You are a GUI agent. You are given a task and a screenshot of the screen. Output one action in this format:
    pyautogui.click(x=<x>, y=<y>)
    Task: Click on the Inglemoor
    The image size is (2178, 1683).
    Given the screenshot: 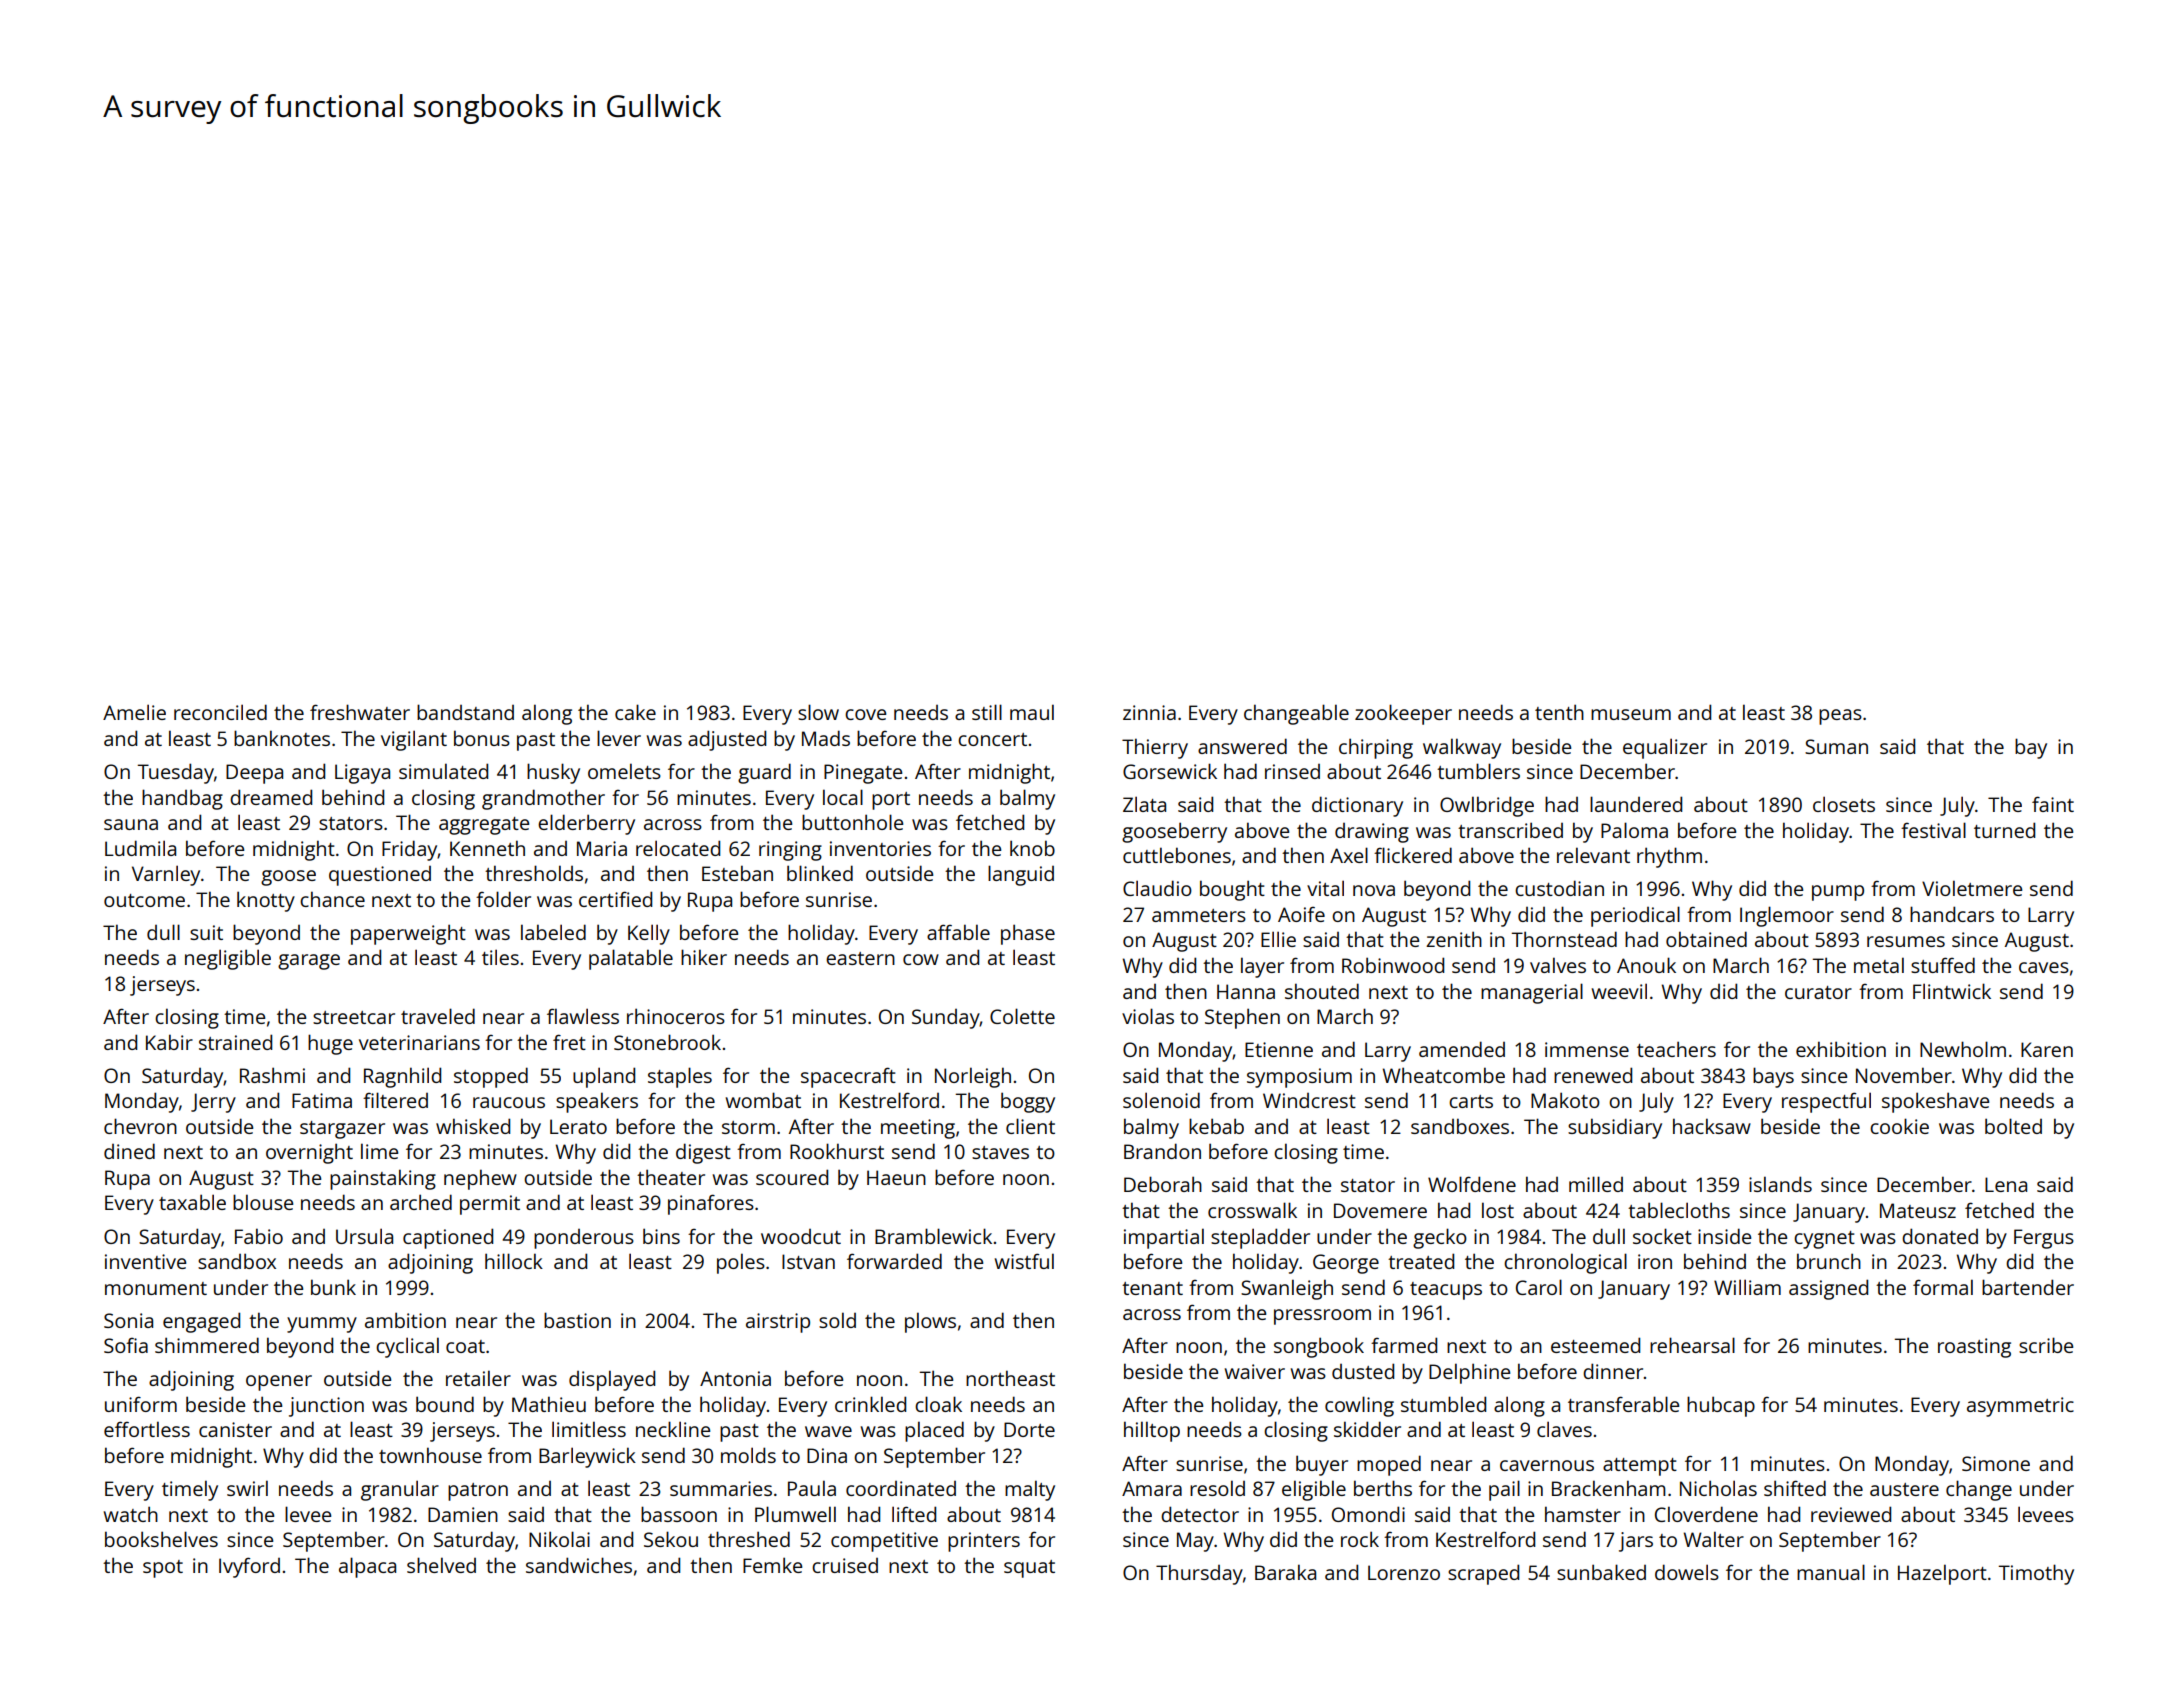 What is the action you would take?
    pyautogui.click(x=1787, y=916)
